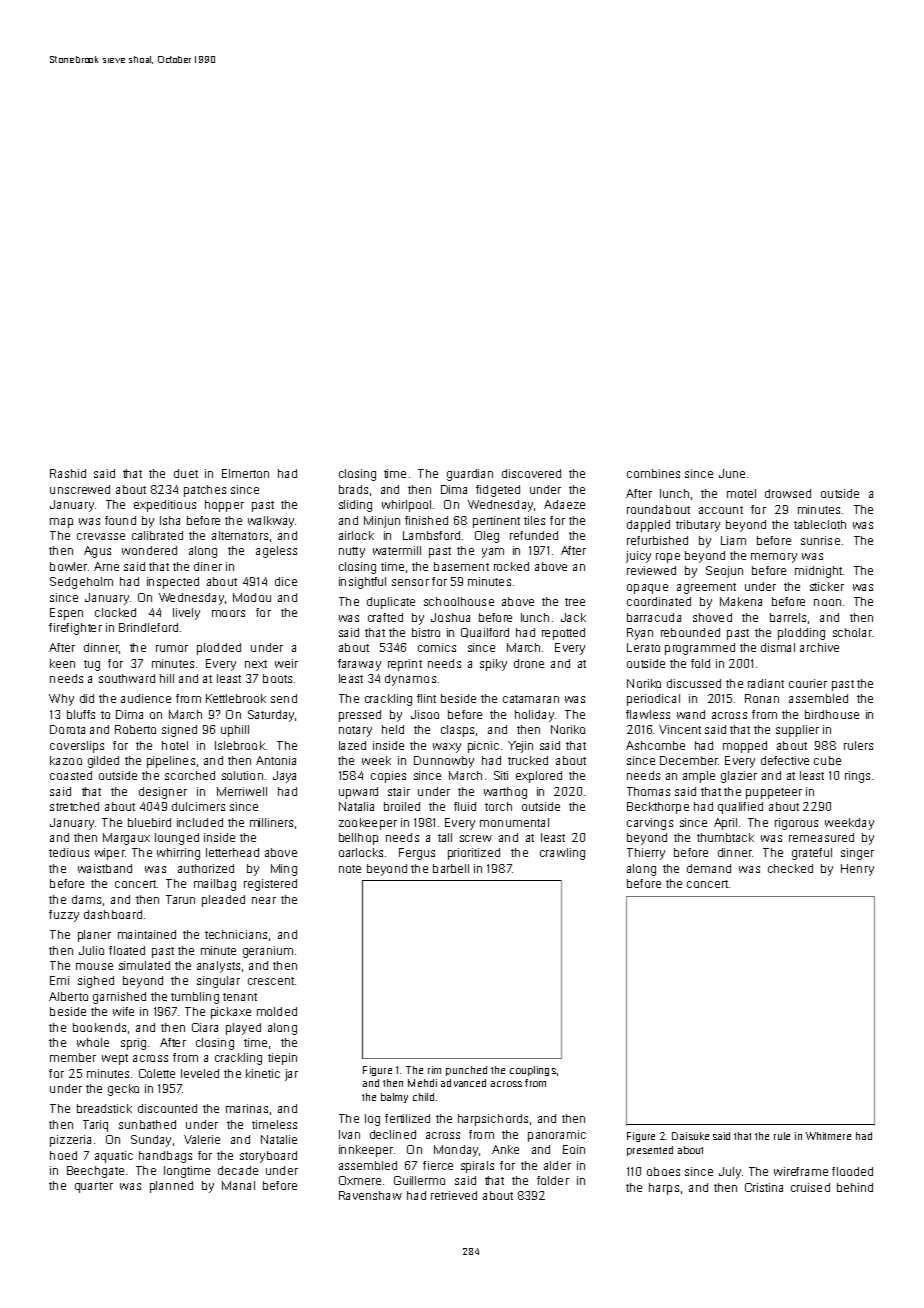  I want to click on June, so click(732, 473).
